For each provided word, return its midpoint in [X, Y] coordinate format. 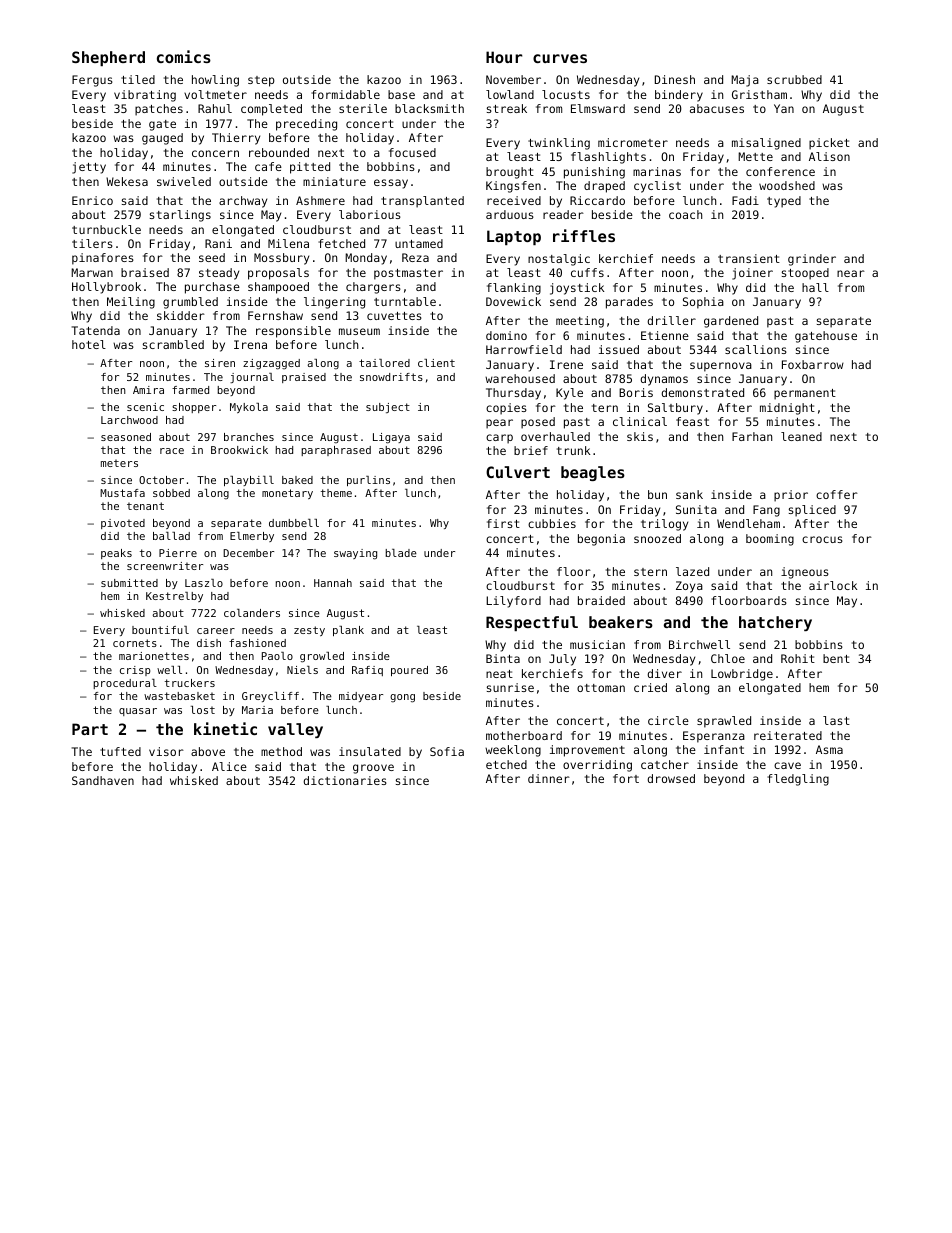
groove [373, 769]
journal [252, 378]
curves [560, 58]
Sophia [703, 303]
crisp [135, 671]
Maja [745, 81]
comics [184, 56]
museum [359, 331]
